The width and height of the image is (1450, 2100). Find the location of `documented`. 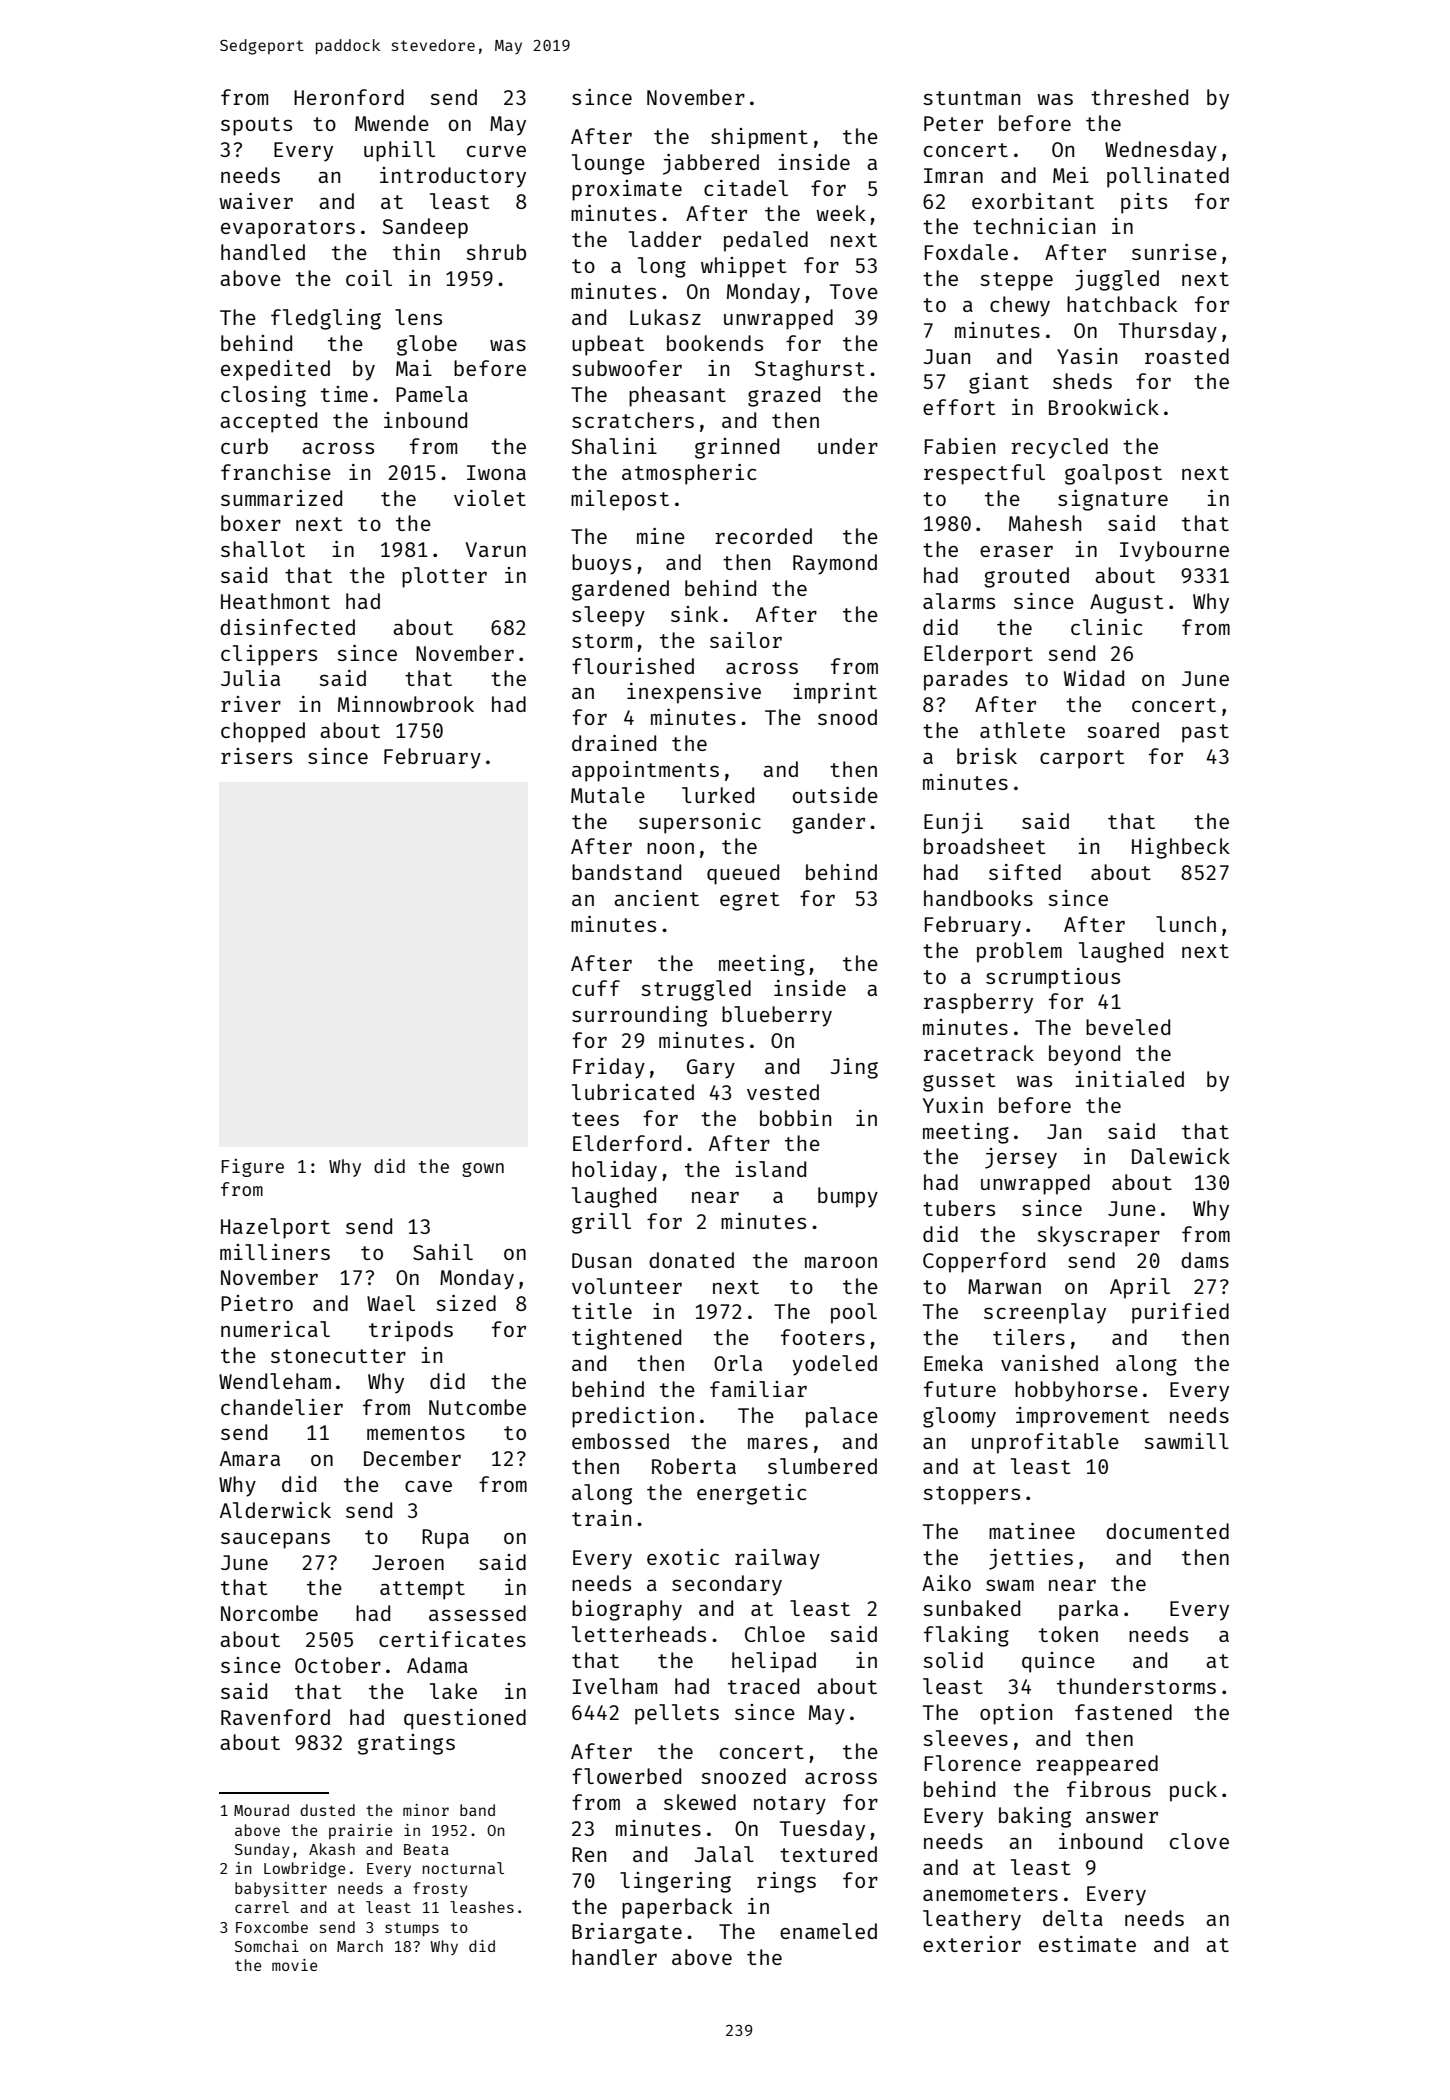

documented is located at coordinates (1167, 1531).
